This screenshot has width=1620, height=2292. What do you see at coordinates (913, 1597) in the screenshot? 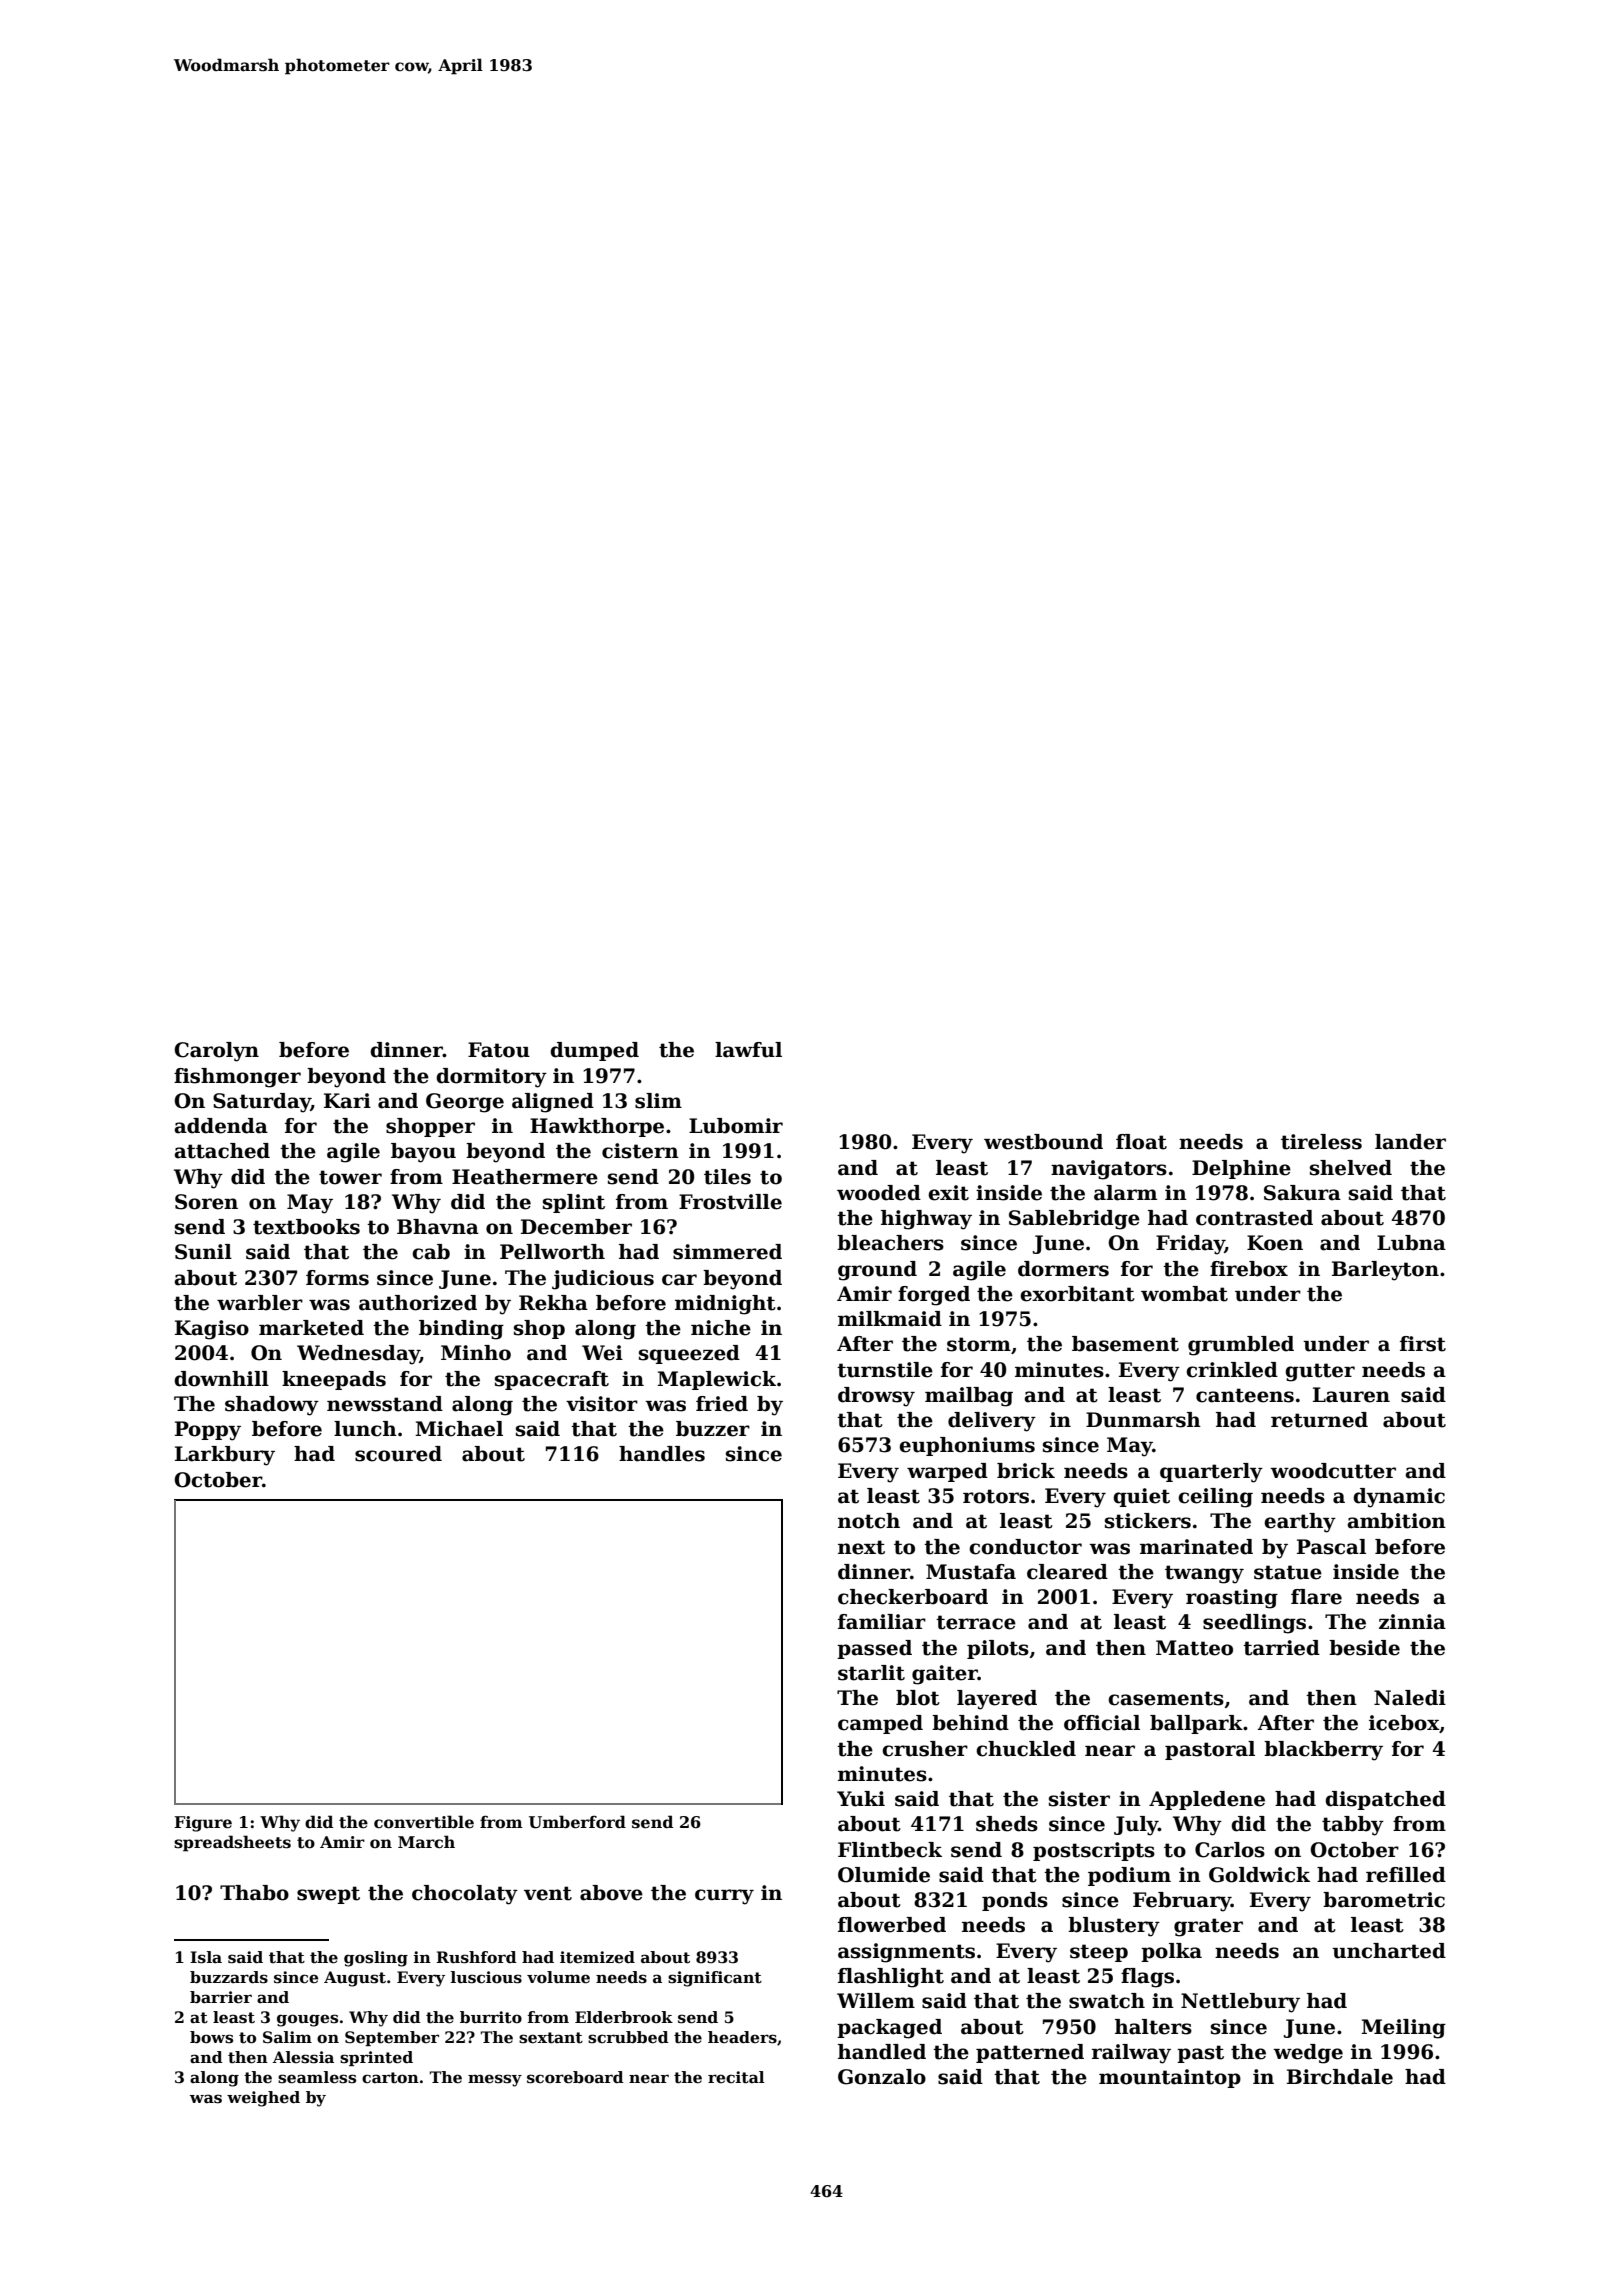
I see `checkerboard` at bounding box center [913, 1597].
